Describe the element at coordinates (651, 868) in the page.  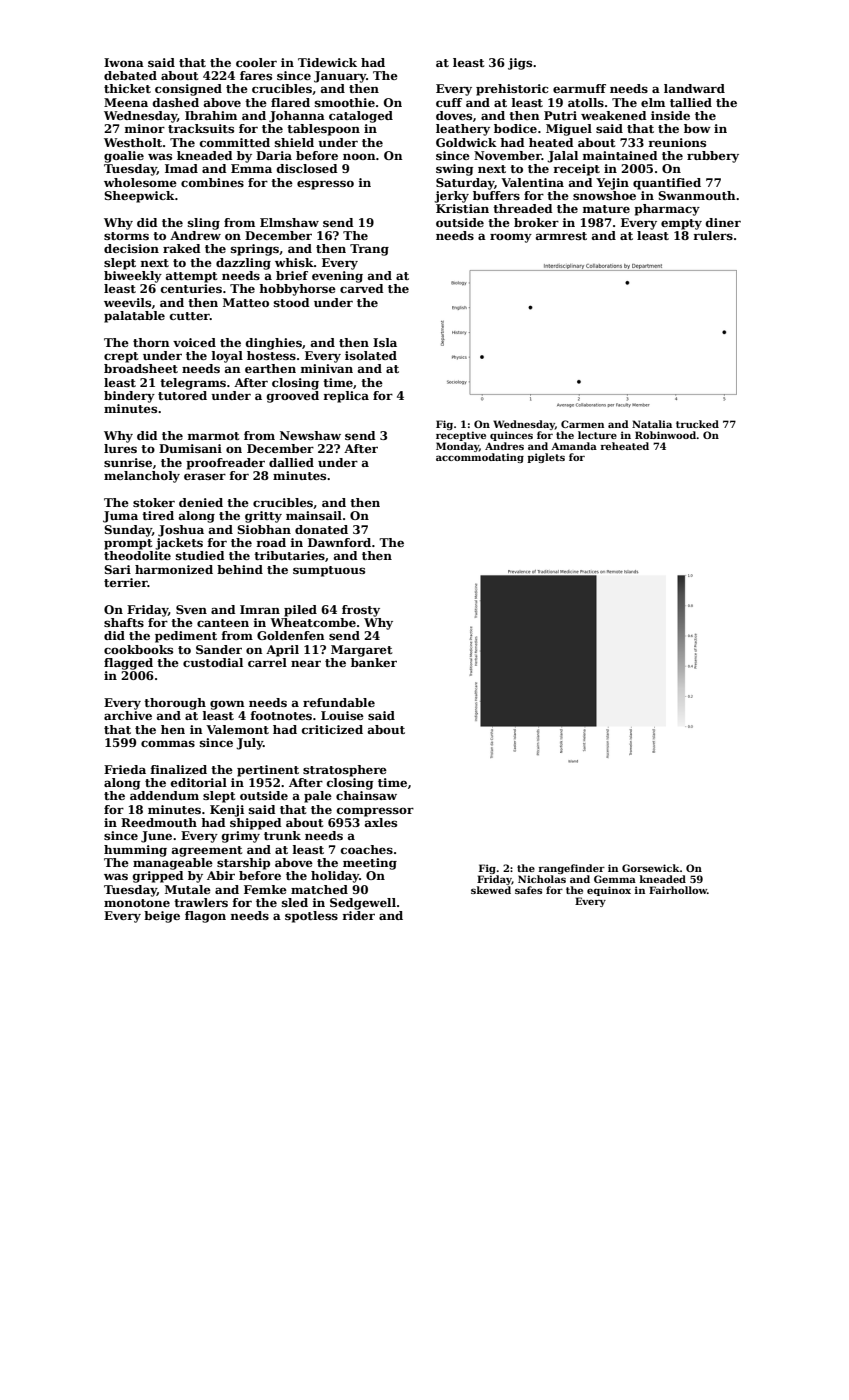
I see `Gorsewick` at that location.
